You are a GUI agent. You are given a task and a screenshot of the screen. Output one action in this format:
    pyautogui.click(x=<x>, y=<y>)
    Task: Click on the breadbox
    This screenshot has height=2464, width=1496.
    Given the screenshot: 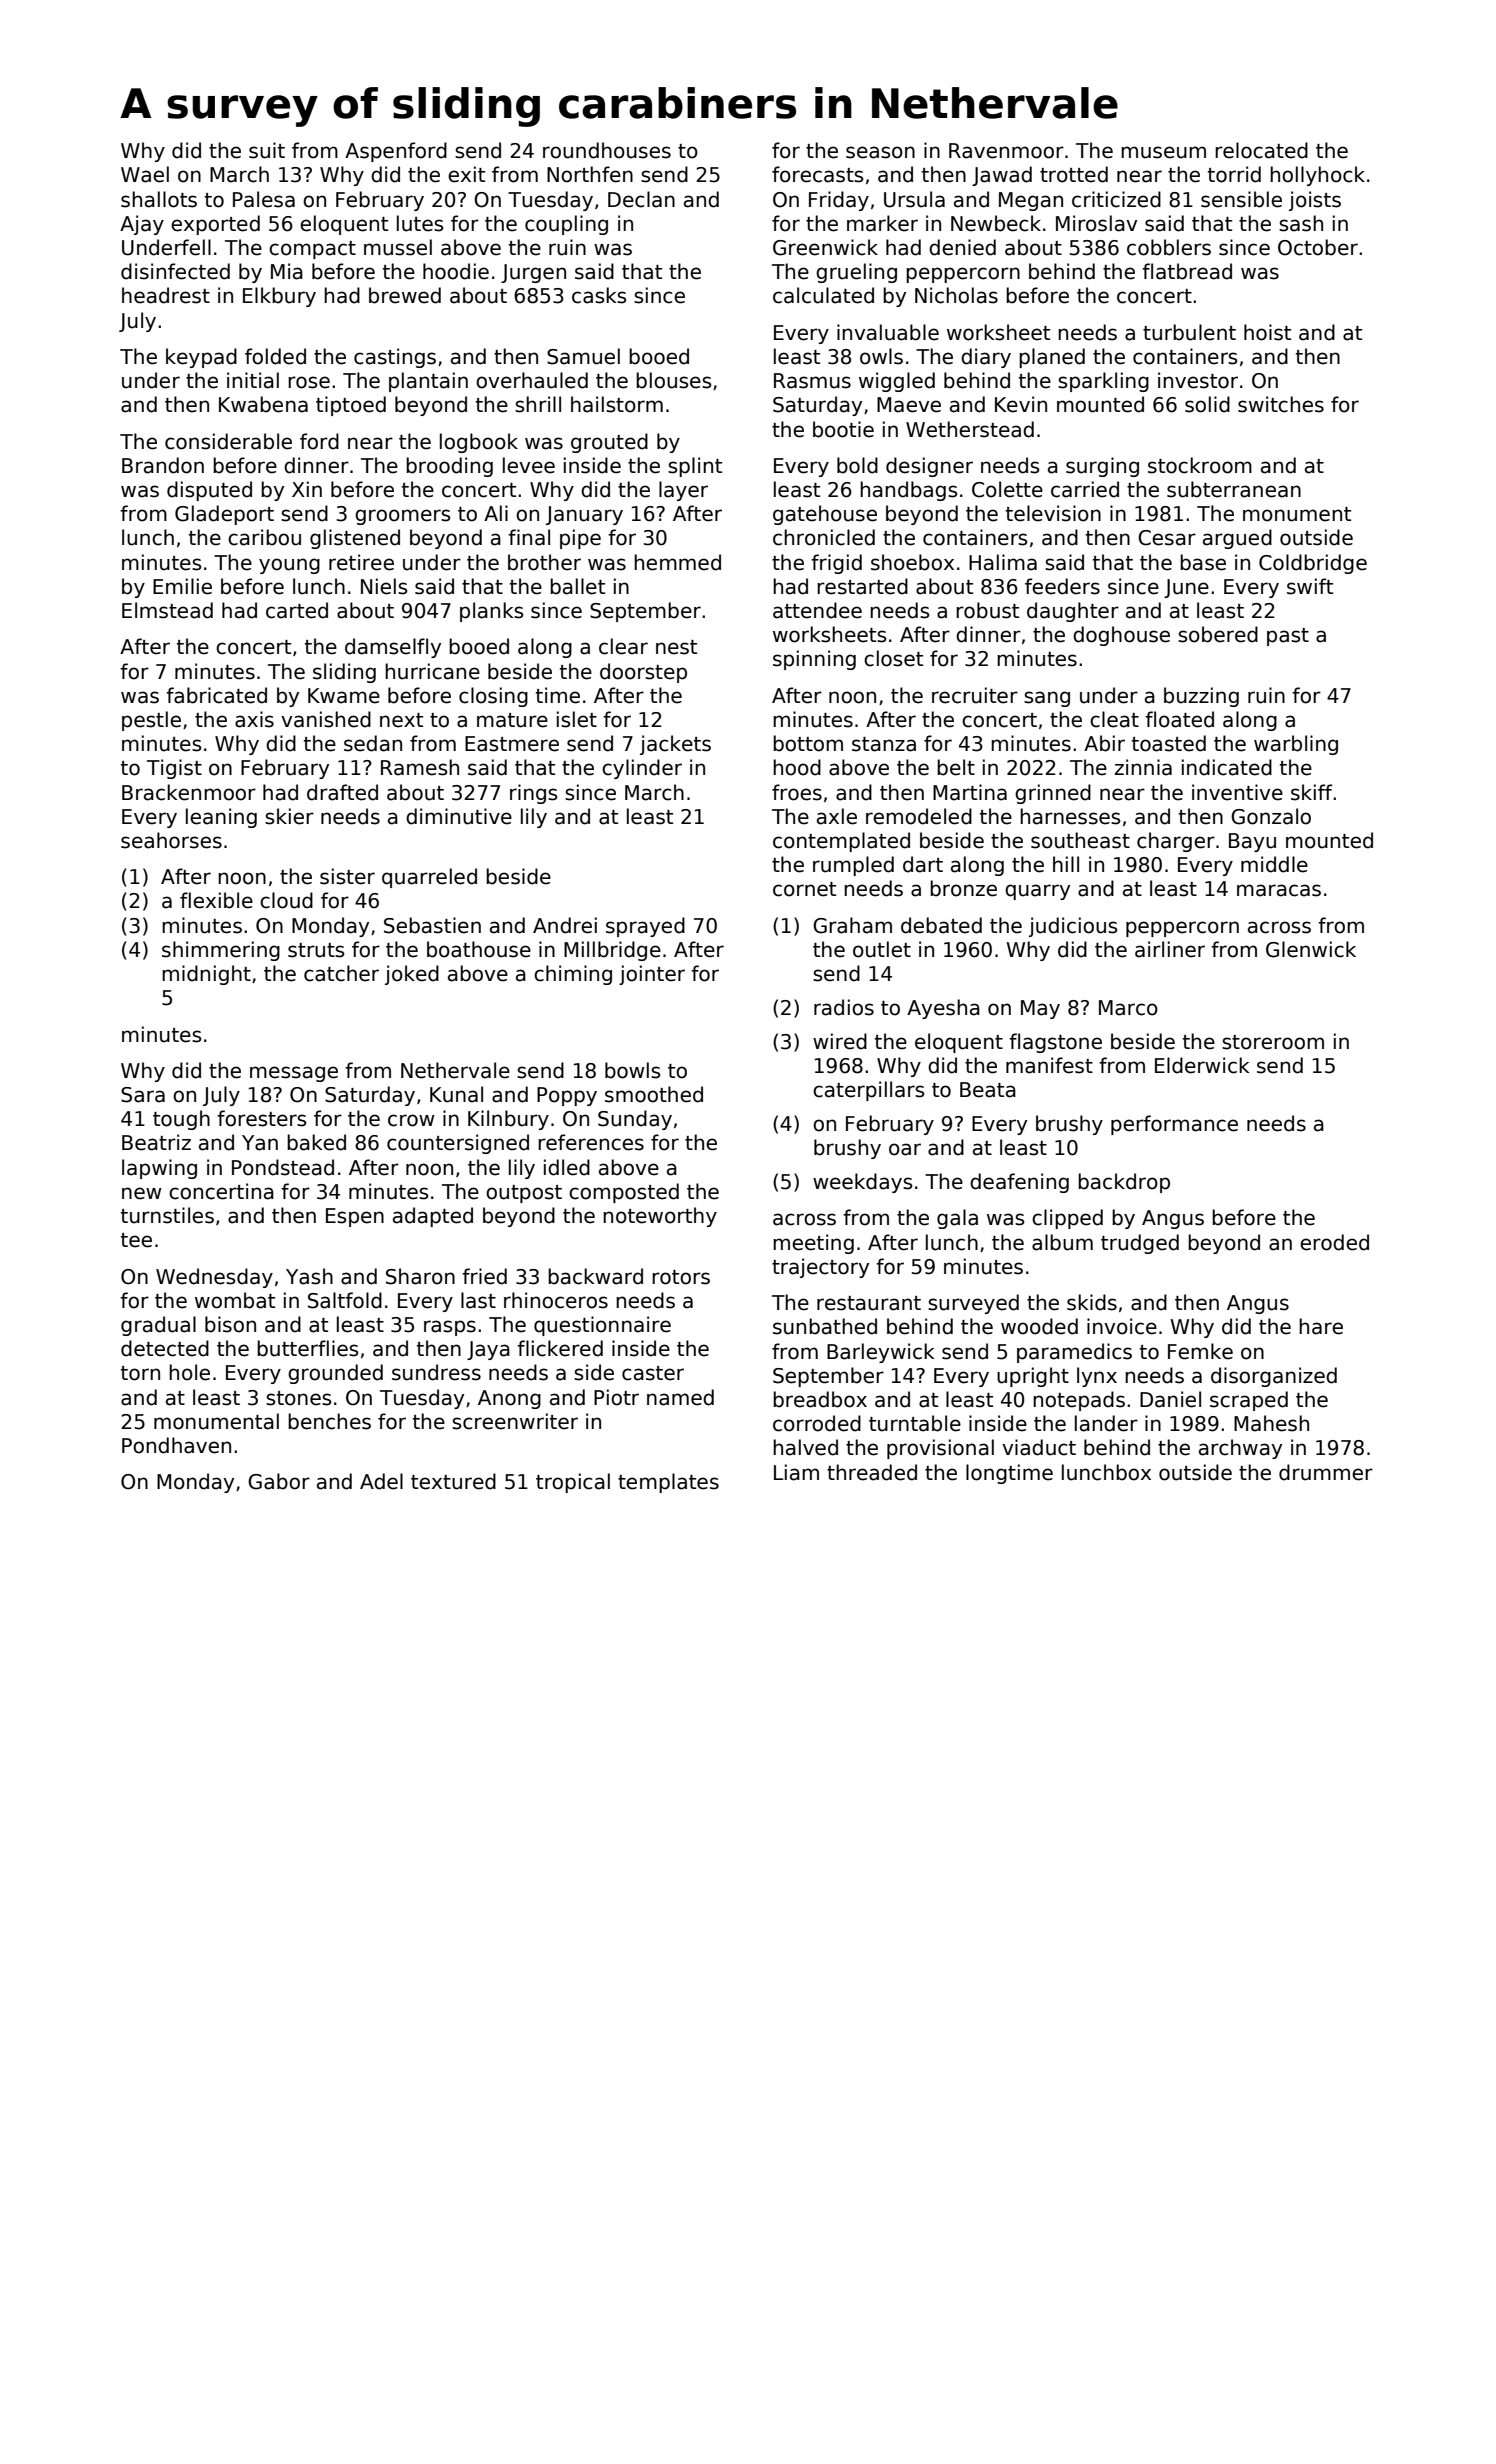 What is the action you would take?
    pyautogui.click(x=820, y=1399)
